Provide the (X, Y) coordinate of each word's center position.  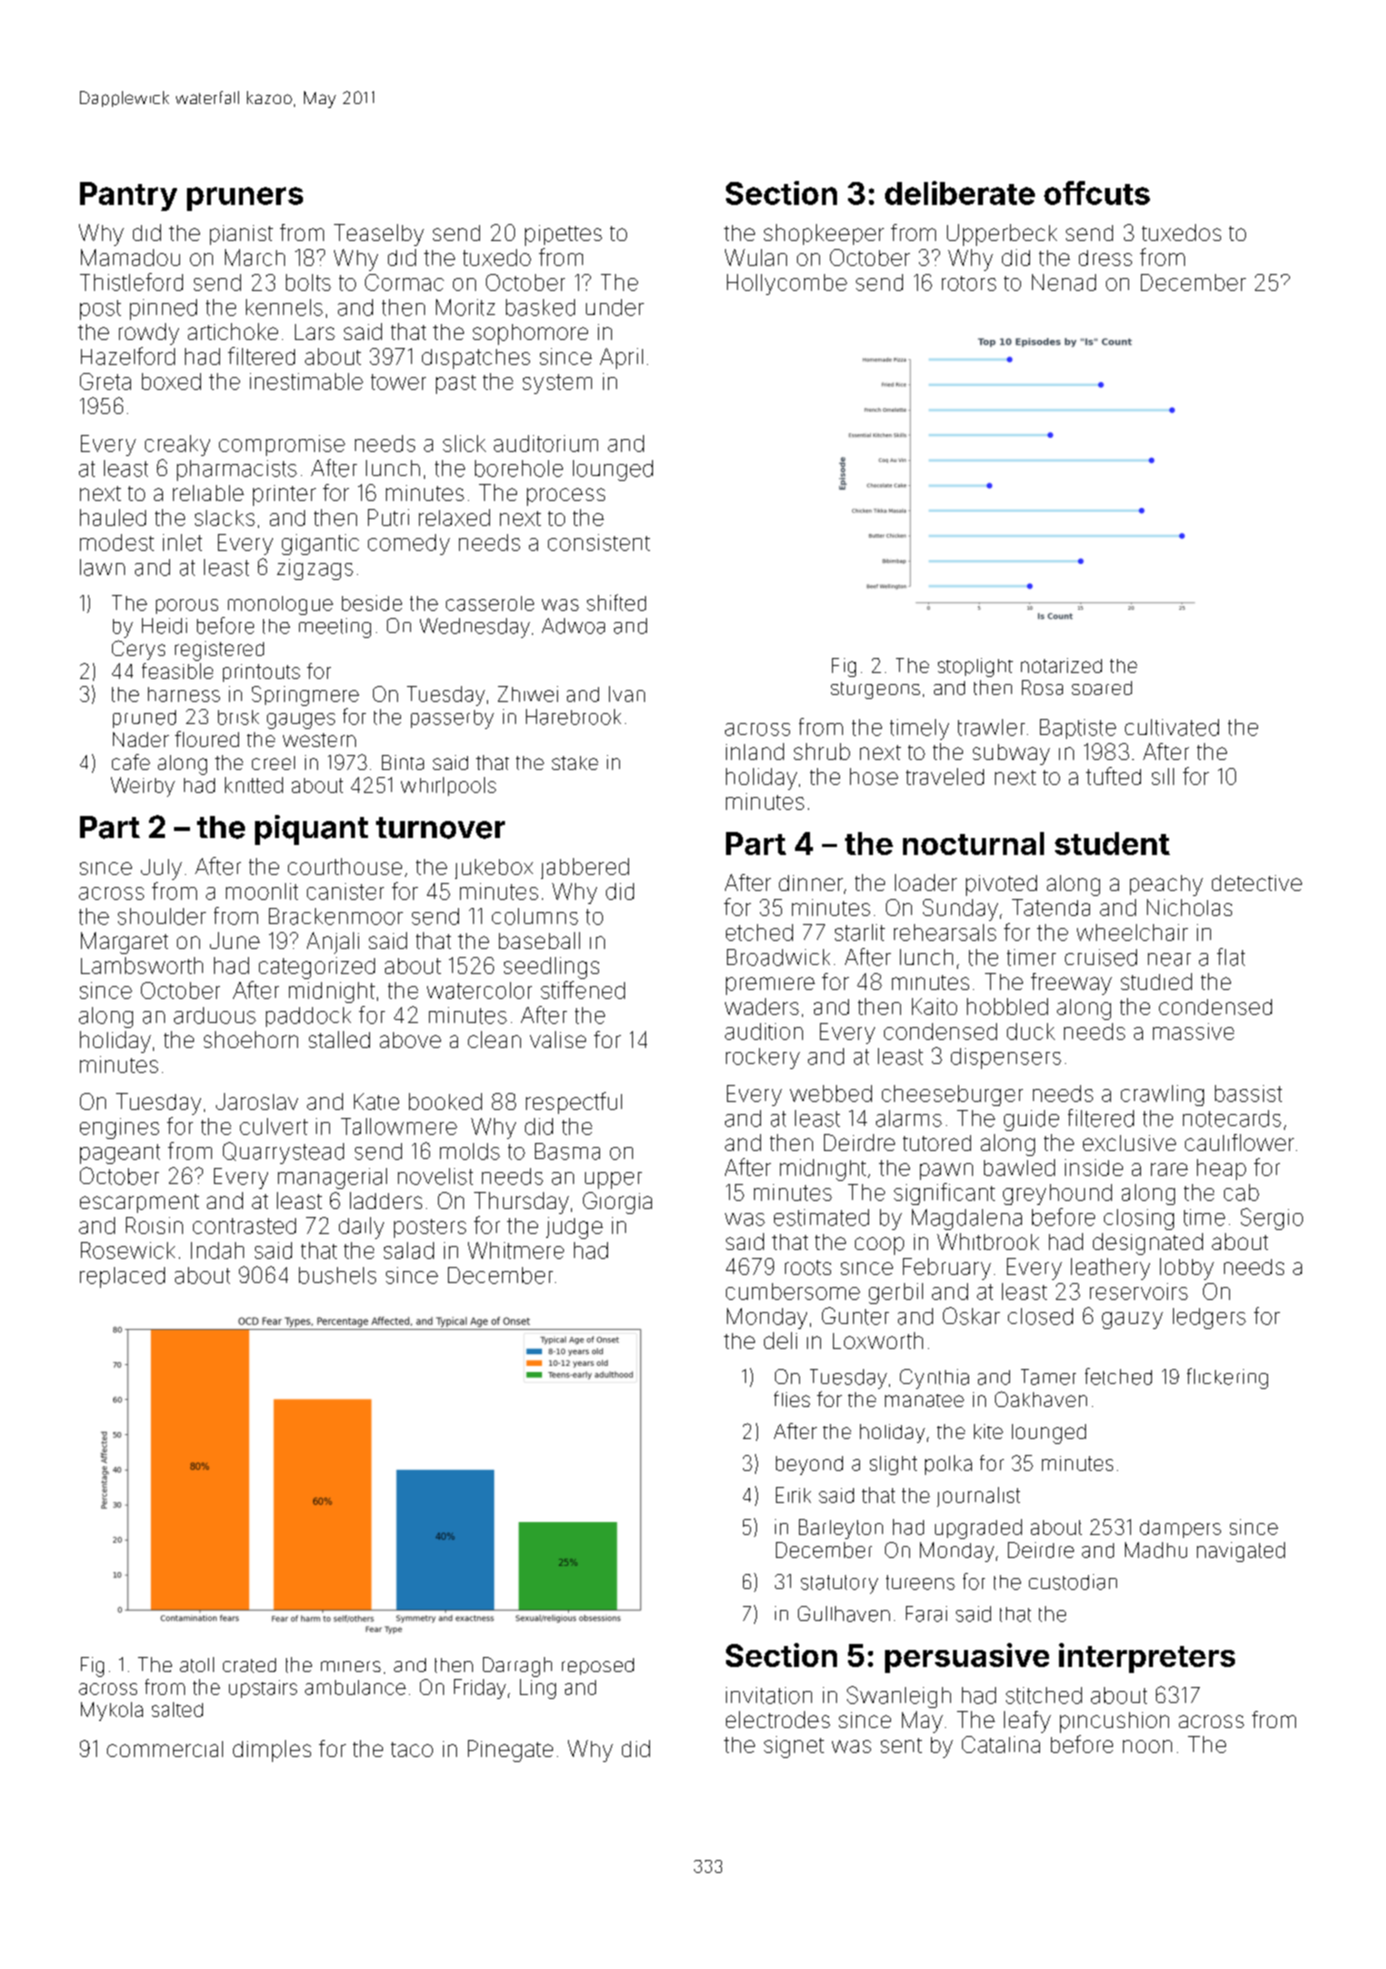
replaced (122, 1277)
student (1112, 843)
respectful (574, 1103)
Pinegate (510, 1751)
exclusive (1129, 1143)
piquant (311, 830)
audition (764, 1031)
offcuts (1097, 193)
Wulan (756, 257)
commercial (165, 1749)
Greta (105, 381)
